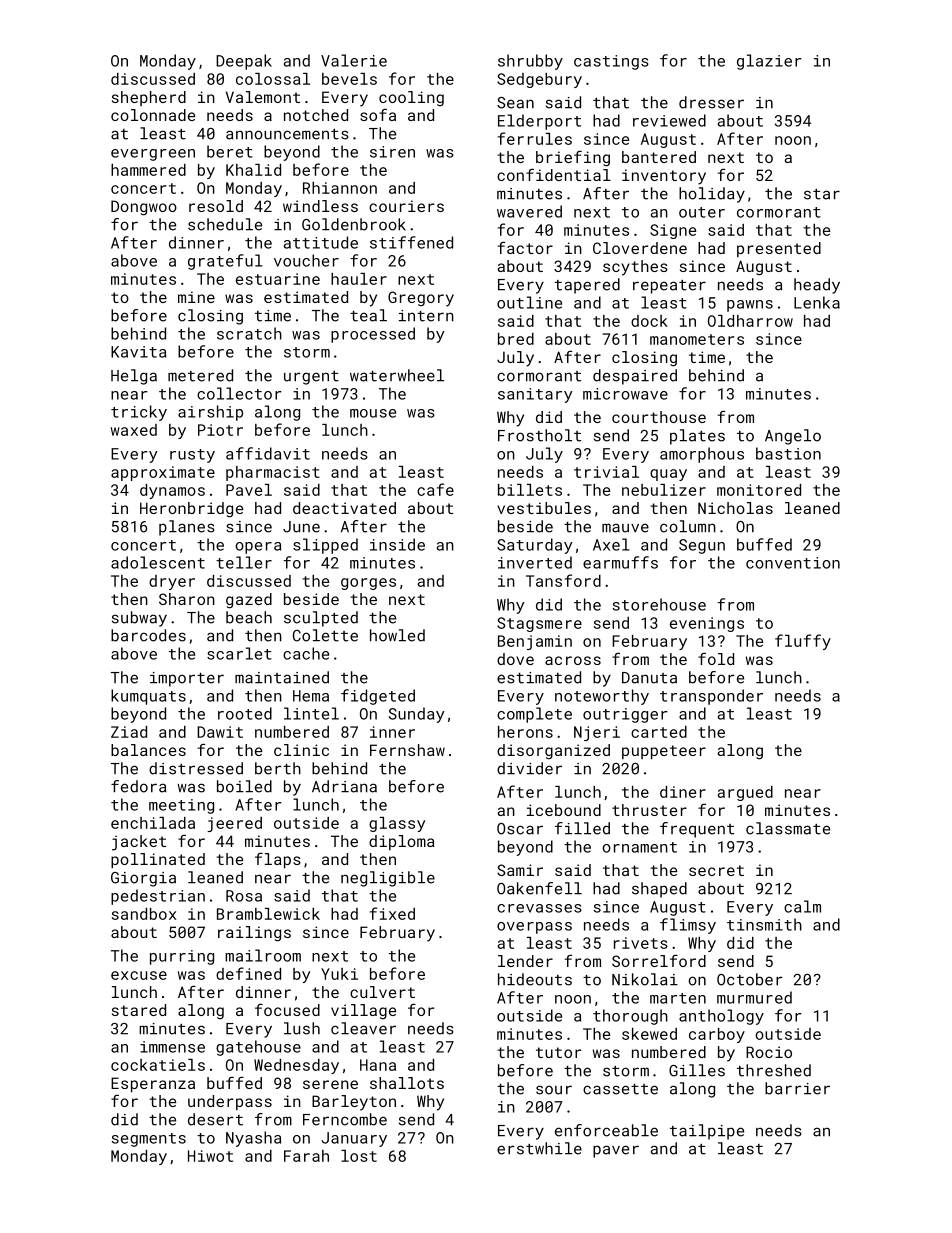 The image size is (952, 1233). What do you see at coordinates (244, 62) in the image?
I see `Deepak` at bounding box center [244, 62].
